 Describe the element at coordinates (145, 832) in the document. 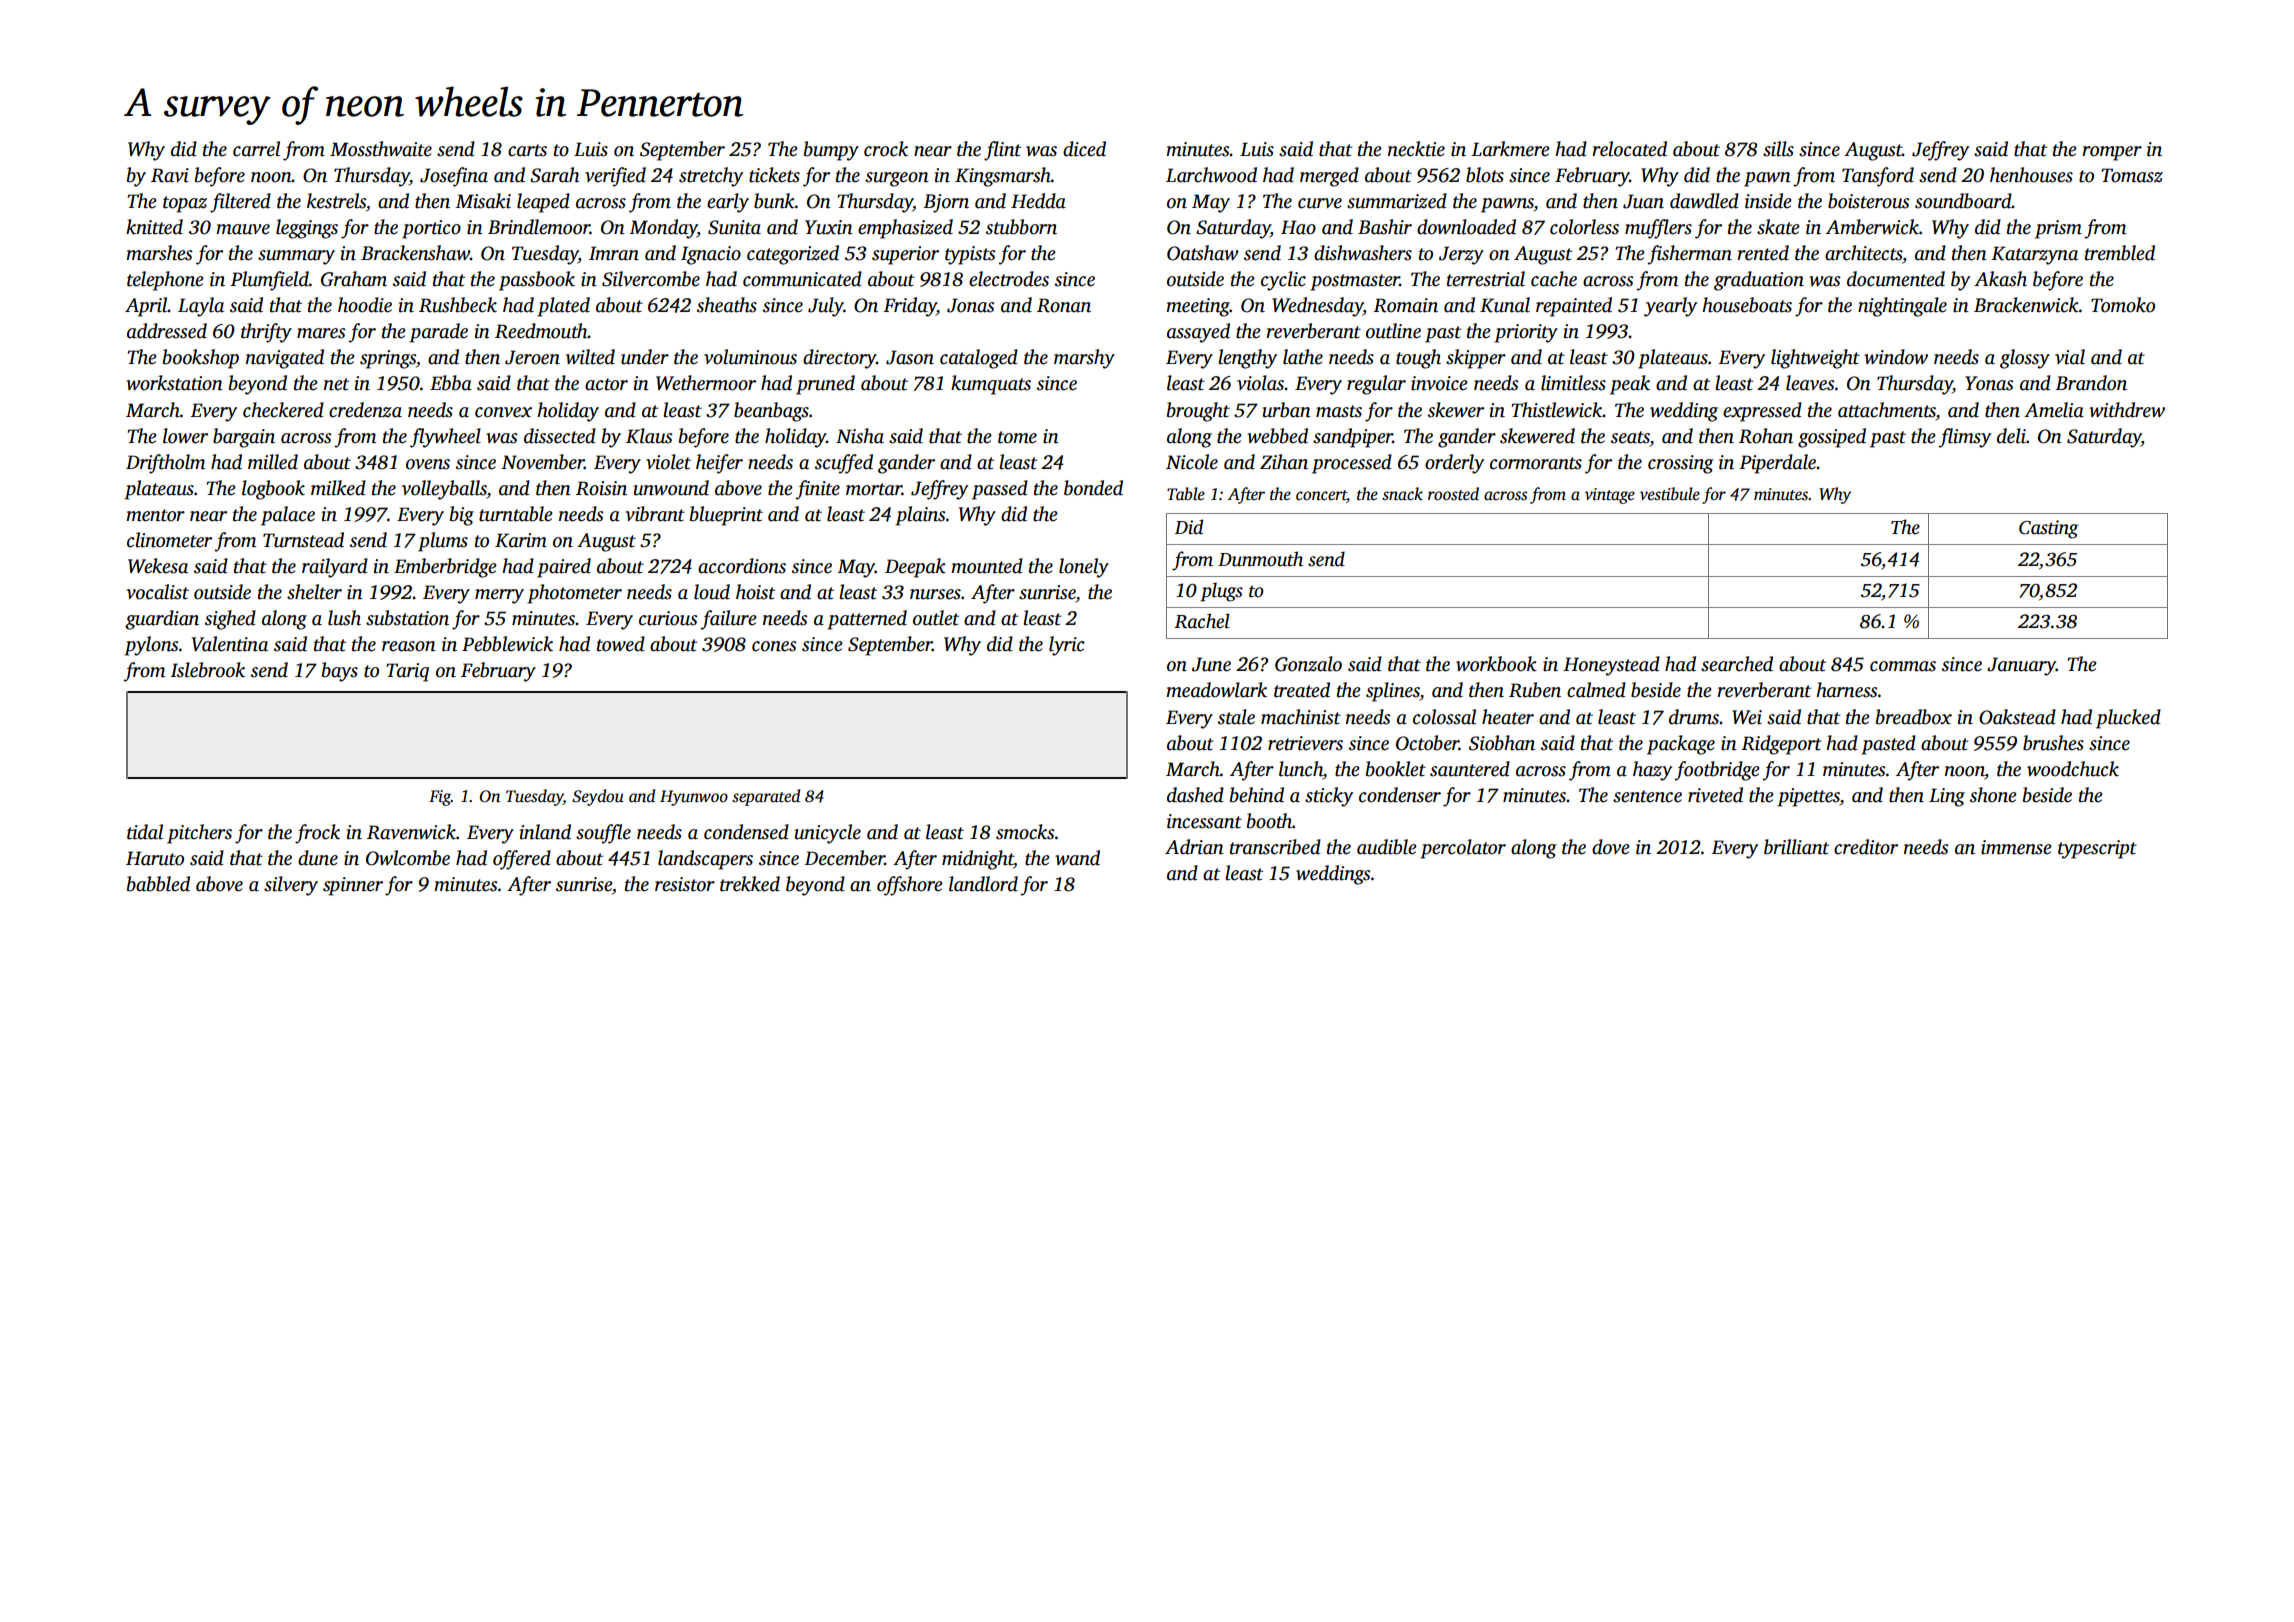

I see `tidal` at that location.
